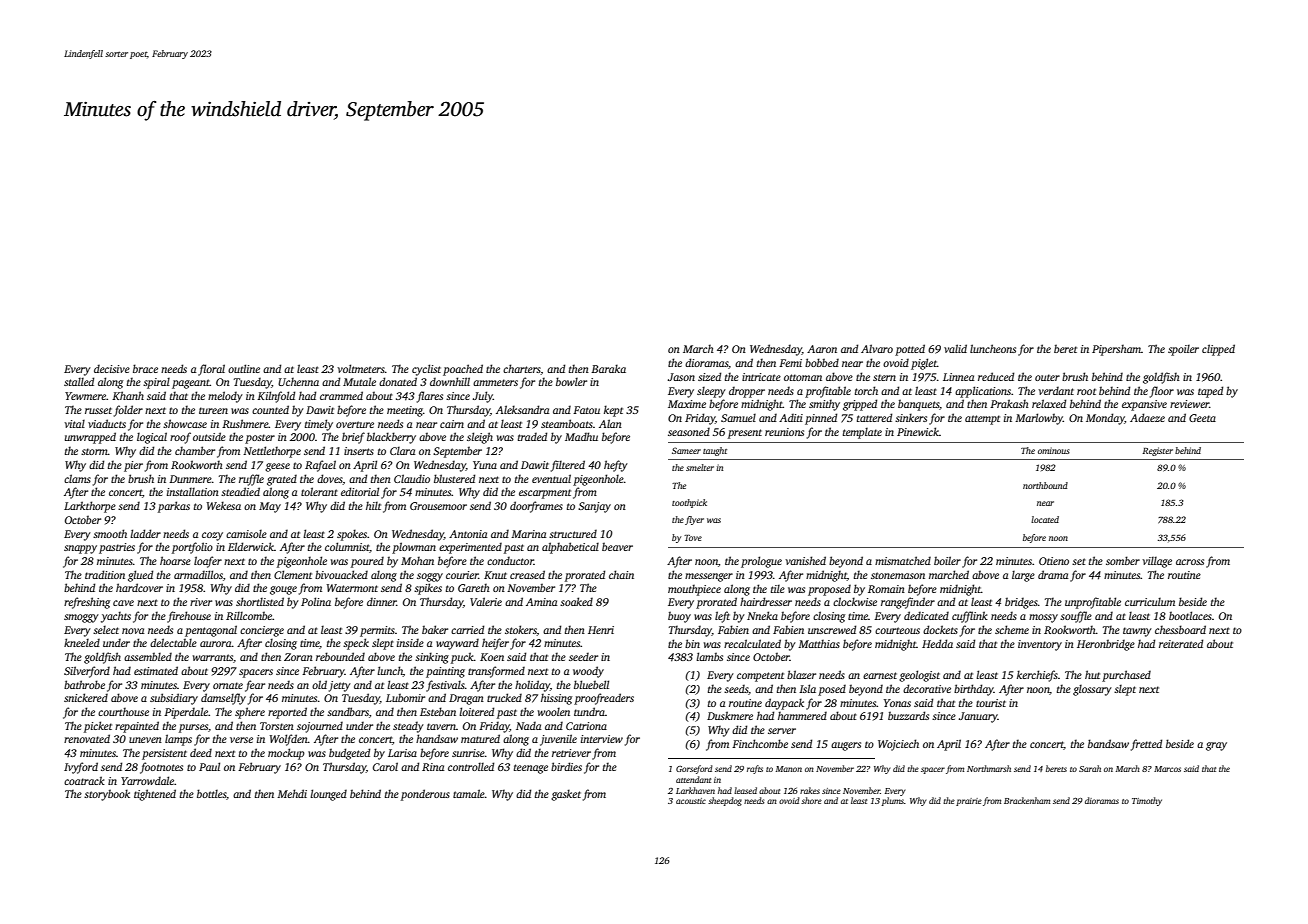  Describe the element at coordinates (1190, 562) in the screenshot. I see `across` at that location.
